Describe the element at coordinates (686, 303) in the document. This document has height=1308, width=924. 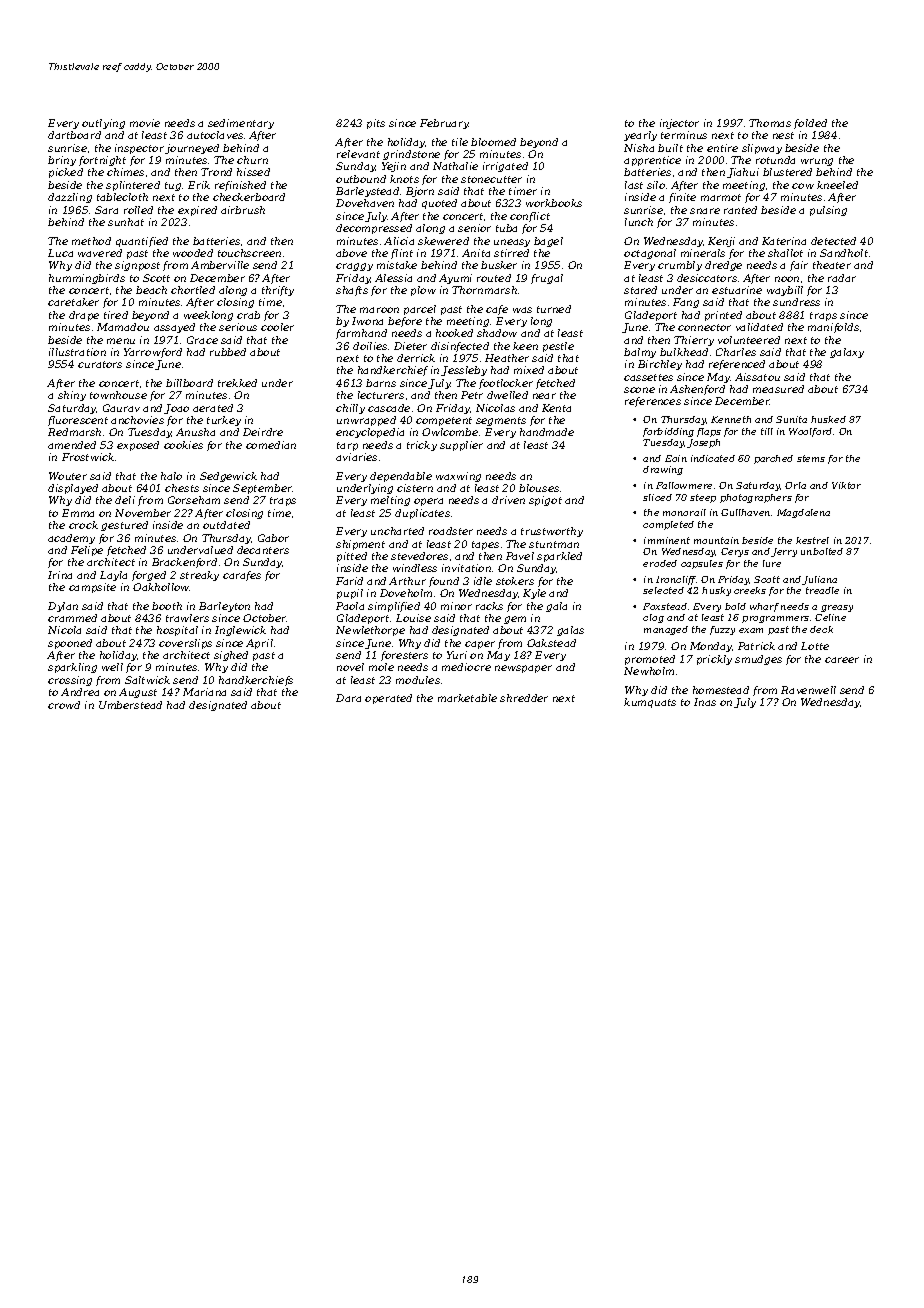
I see `Fang` at that location.
